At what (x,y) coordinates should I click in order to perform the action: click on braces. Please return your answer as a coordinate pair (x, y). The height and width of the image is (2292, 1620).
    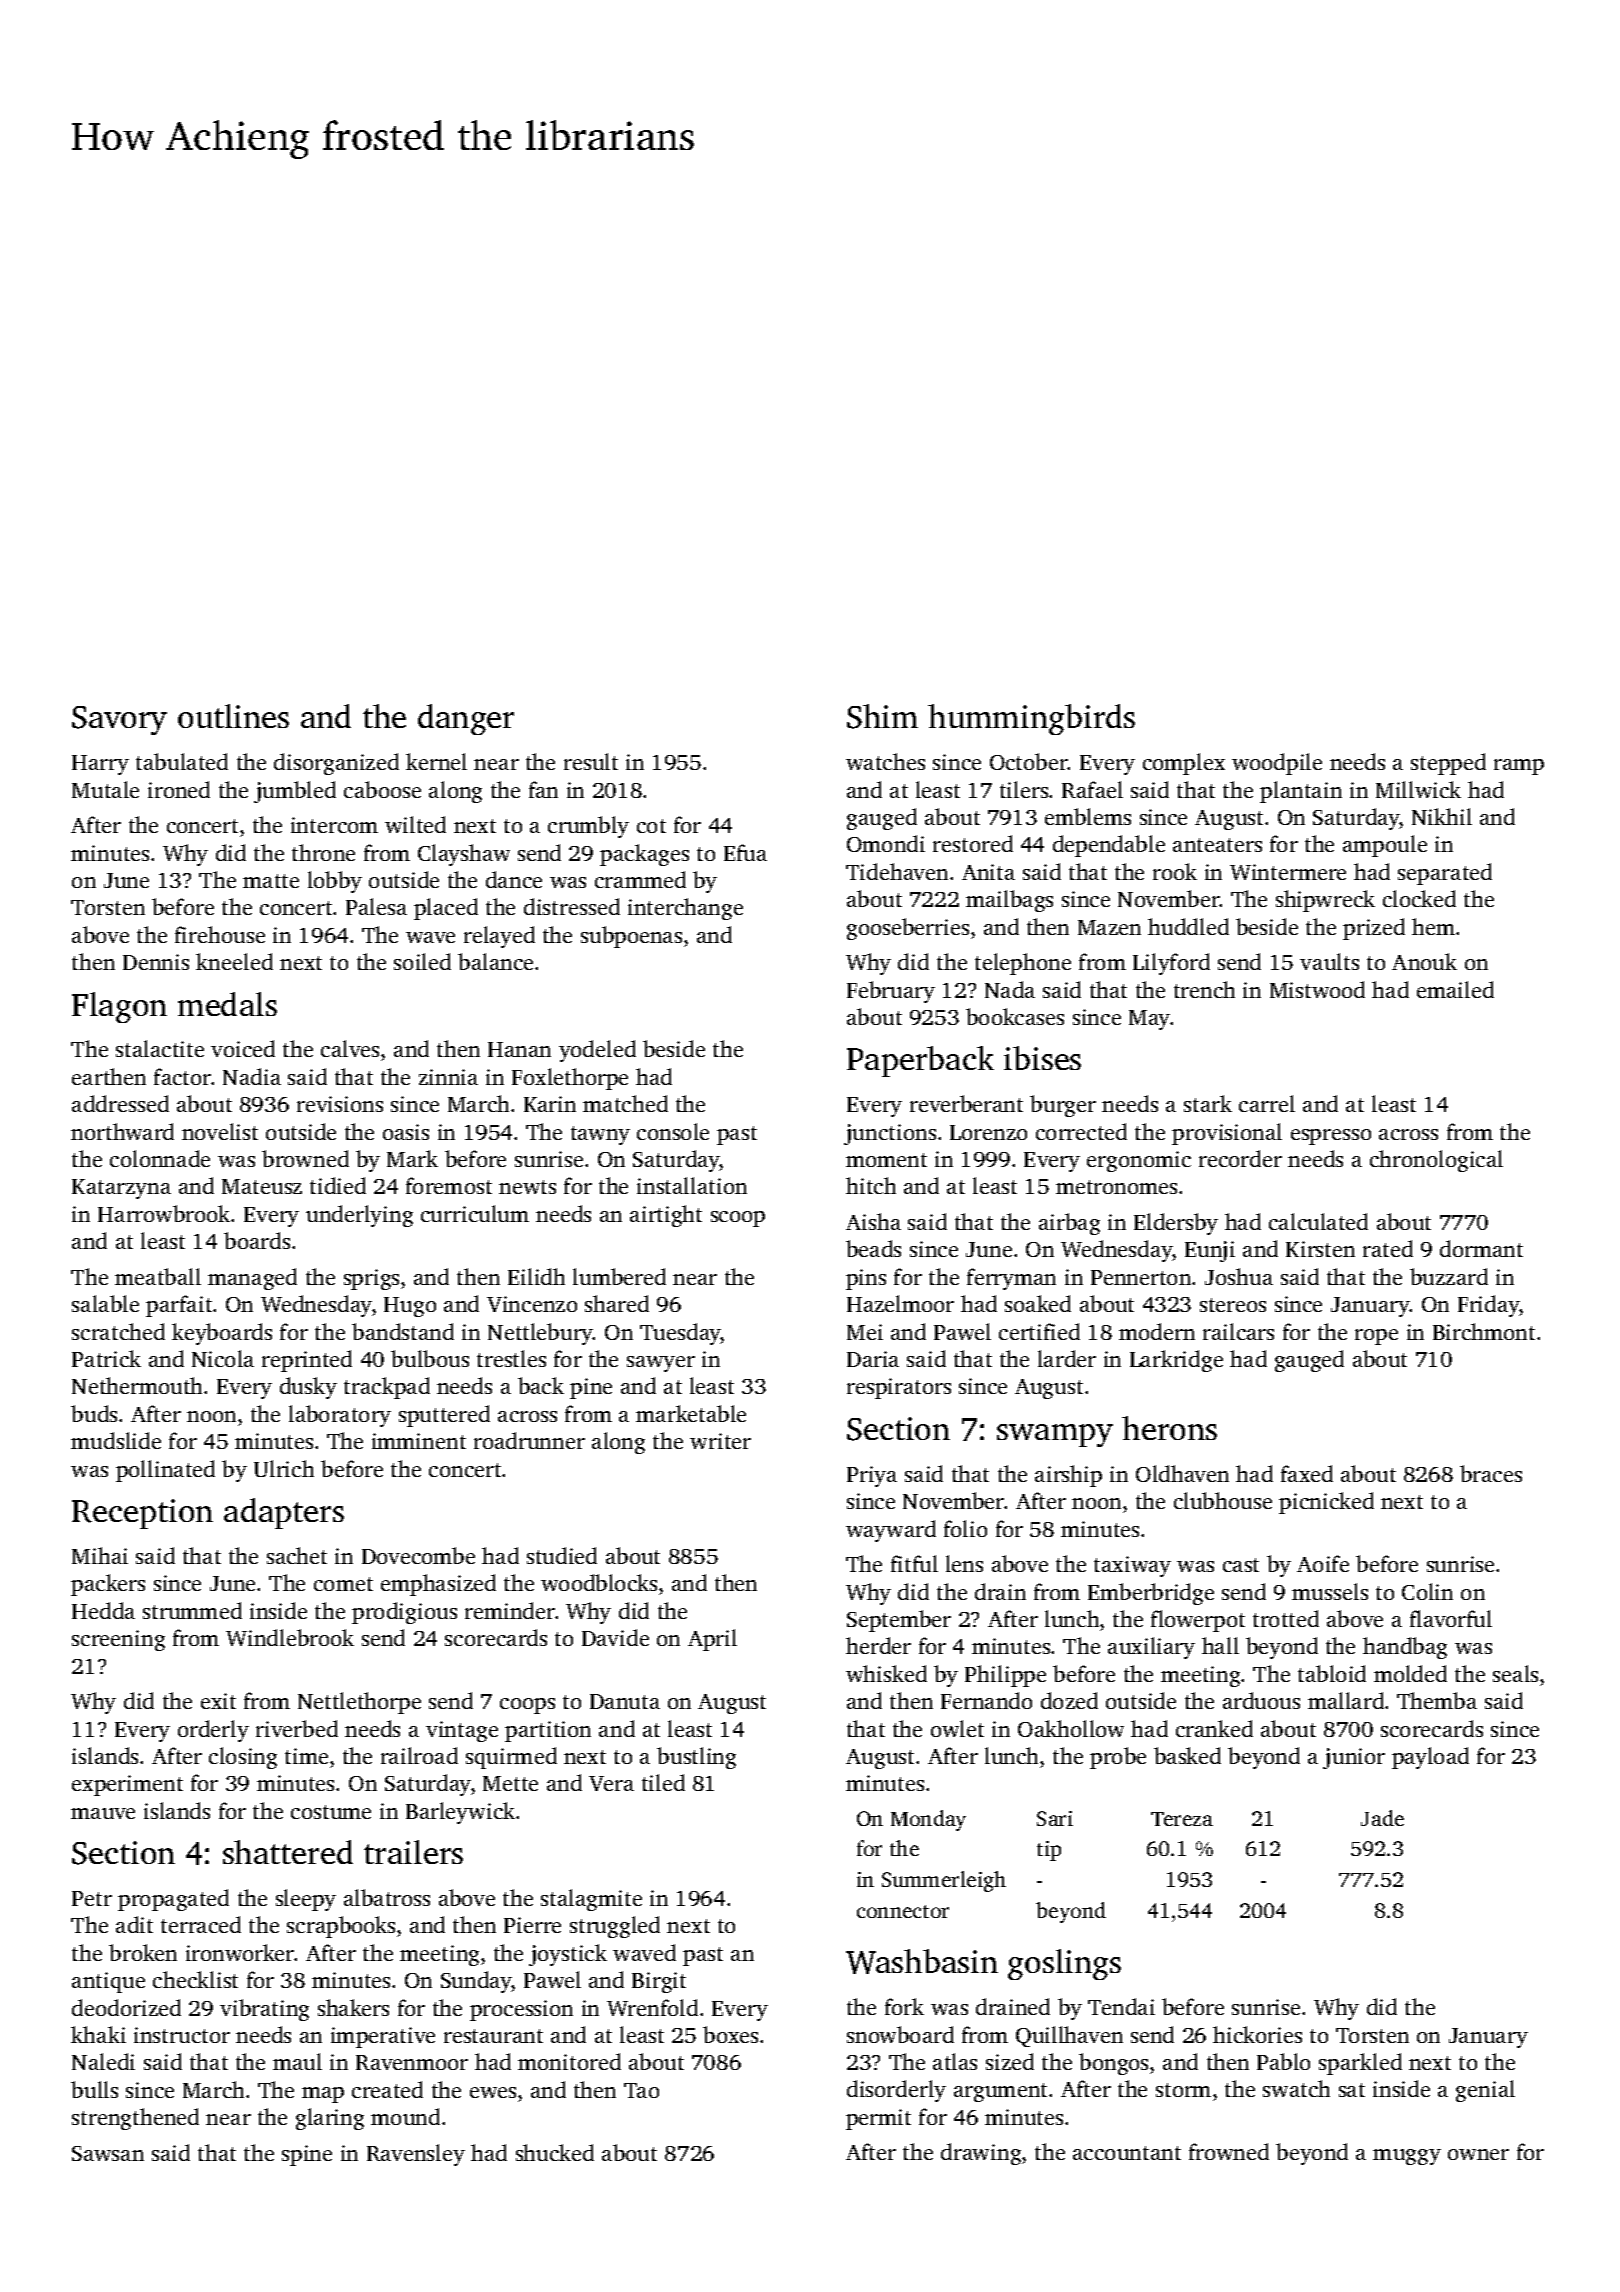
    Looking at the image, I should click on (1491, 1473).
